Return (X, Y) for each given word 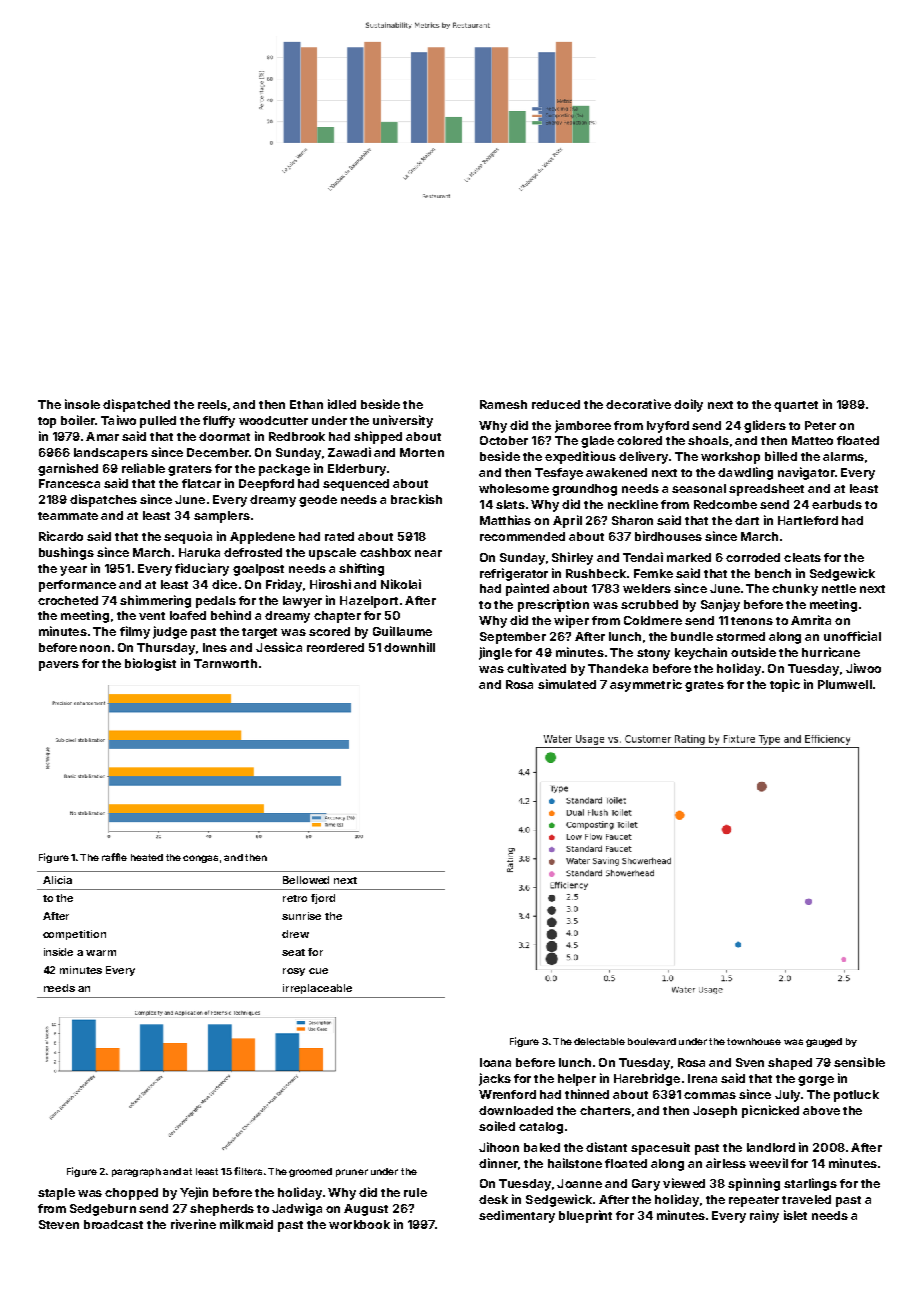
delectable (599, 1041)
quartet (796, 406)
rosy (294, 972)
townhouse (754, 1041)
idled (342, 404)
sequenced (356, 485)
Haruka (199, 552)
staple (56, 1194)
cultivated (536, 668)
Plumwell (845, 684)
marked (689, 557)
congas (200, 859)
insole (82, 404)
